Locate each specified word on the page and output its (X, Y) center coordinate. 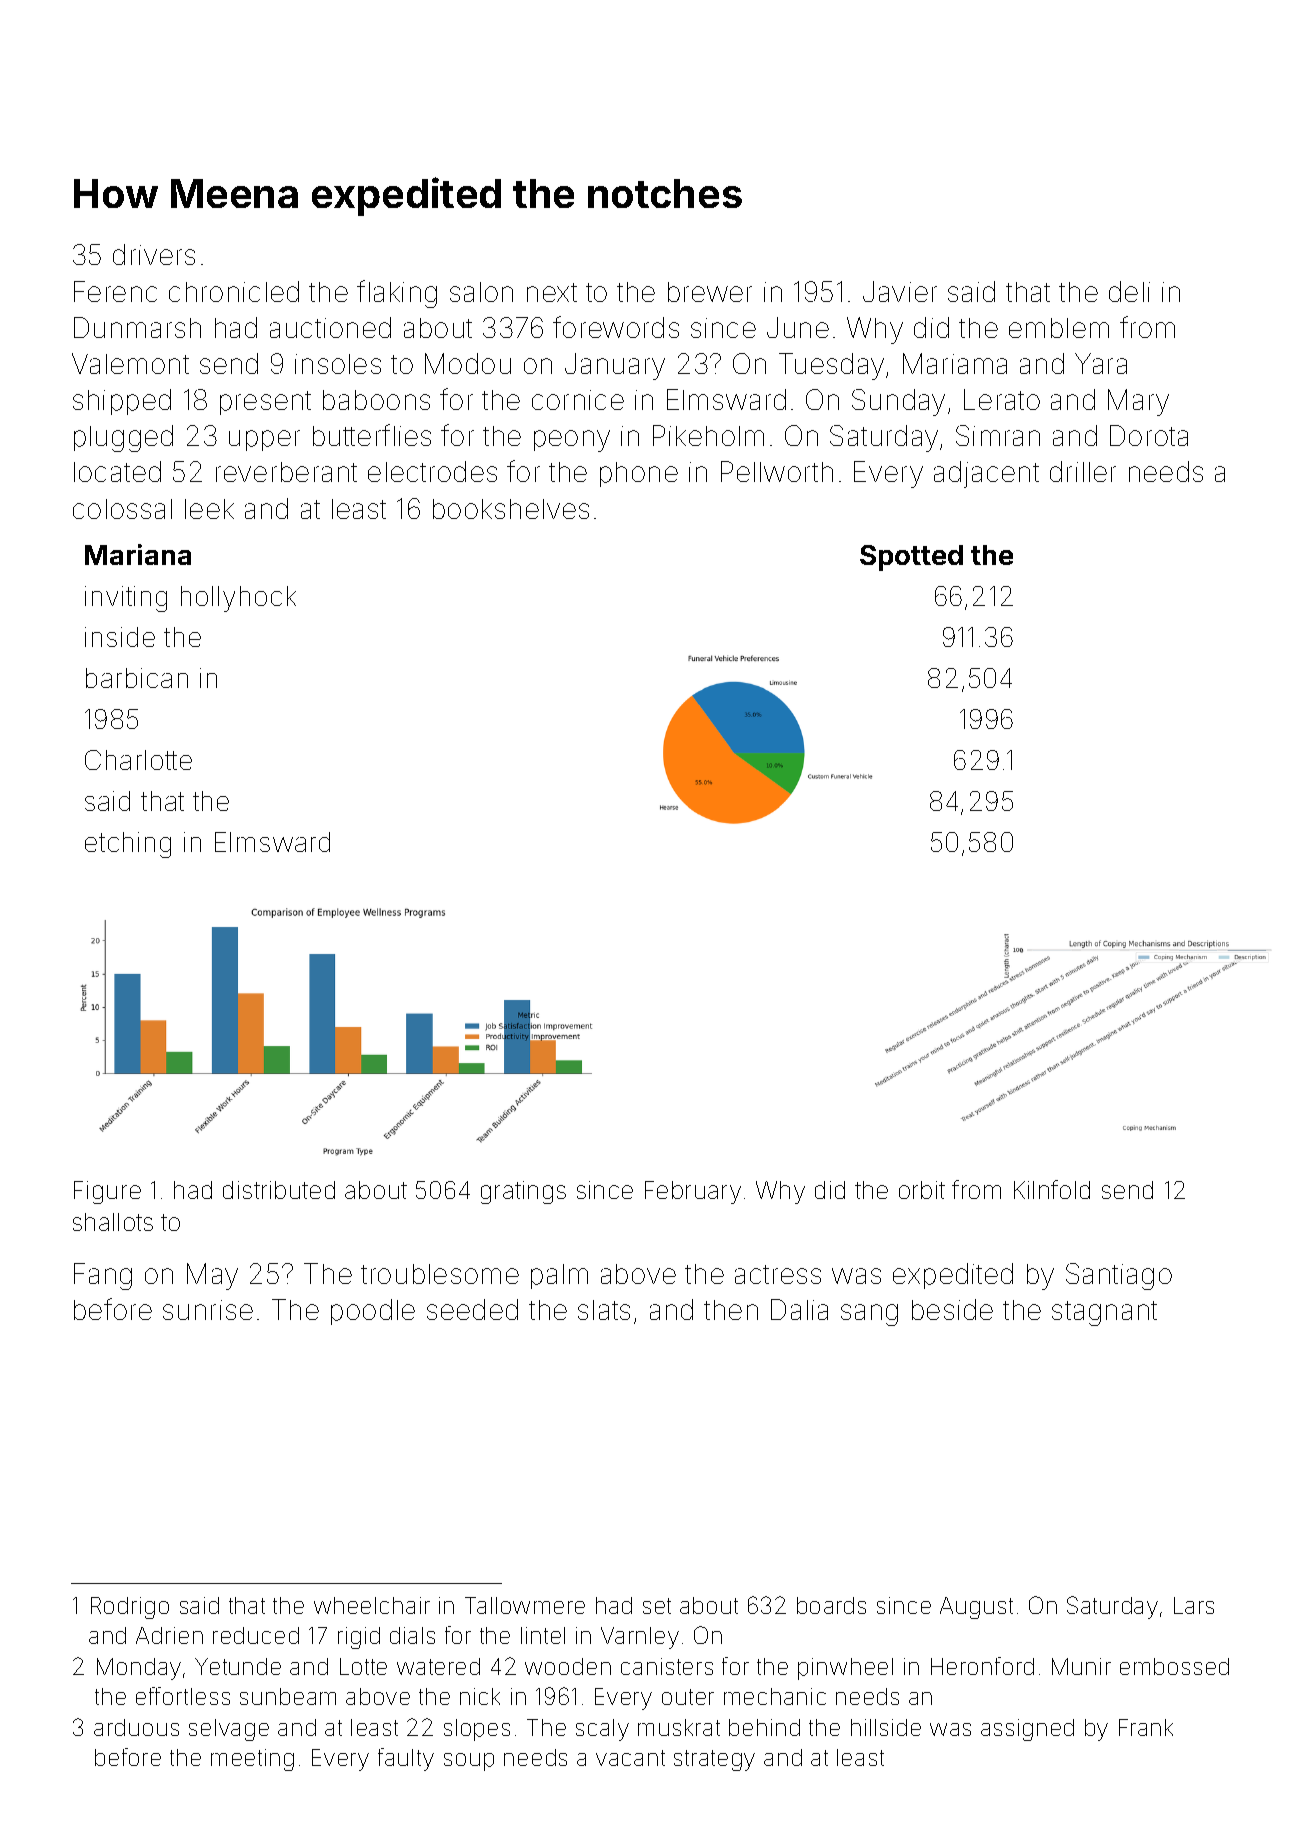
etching (128, 845)
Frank (1146, 1727)
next (552, 292)
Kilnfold (1052, 1189)
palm (559, 1276)
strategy (714, 1760)
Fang (103, 1276)
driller (1083, 471)
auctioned (330, 327)
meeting (252, 1760)
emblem (1059, 328)
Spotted (911, 558)
